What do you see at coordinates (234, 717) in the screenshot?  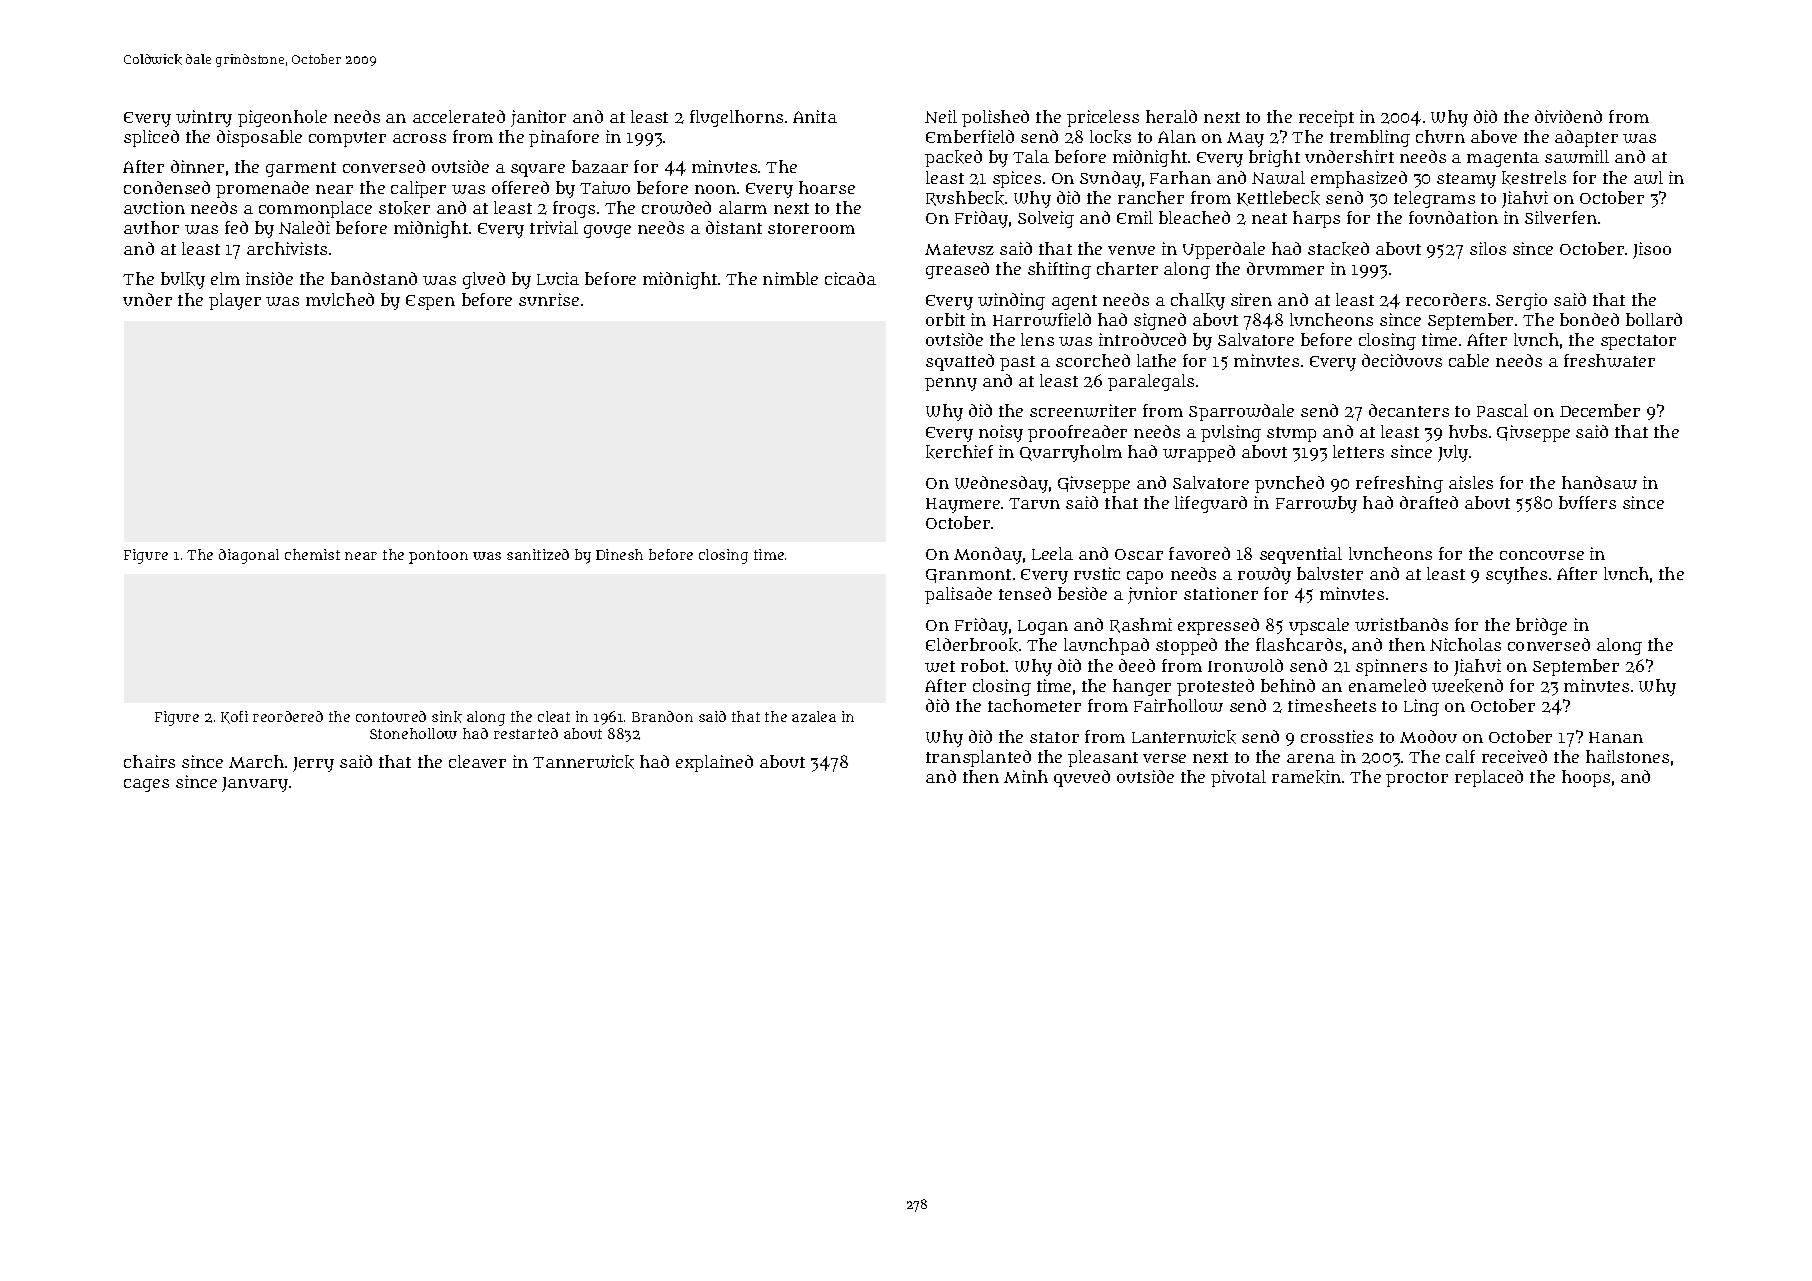 I see `Kofi` at bounding box center [234, 717].
